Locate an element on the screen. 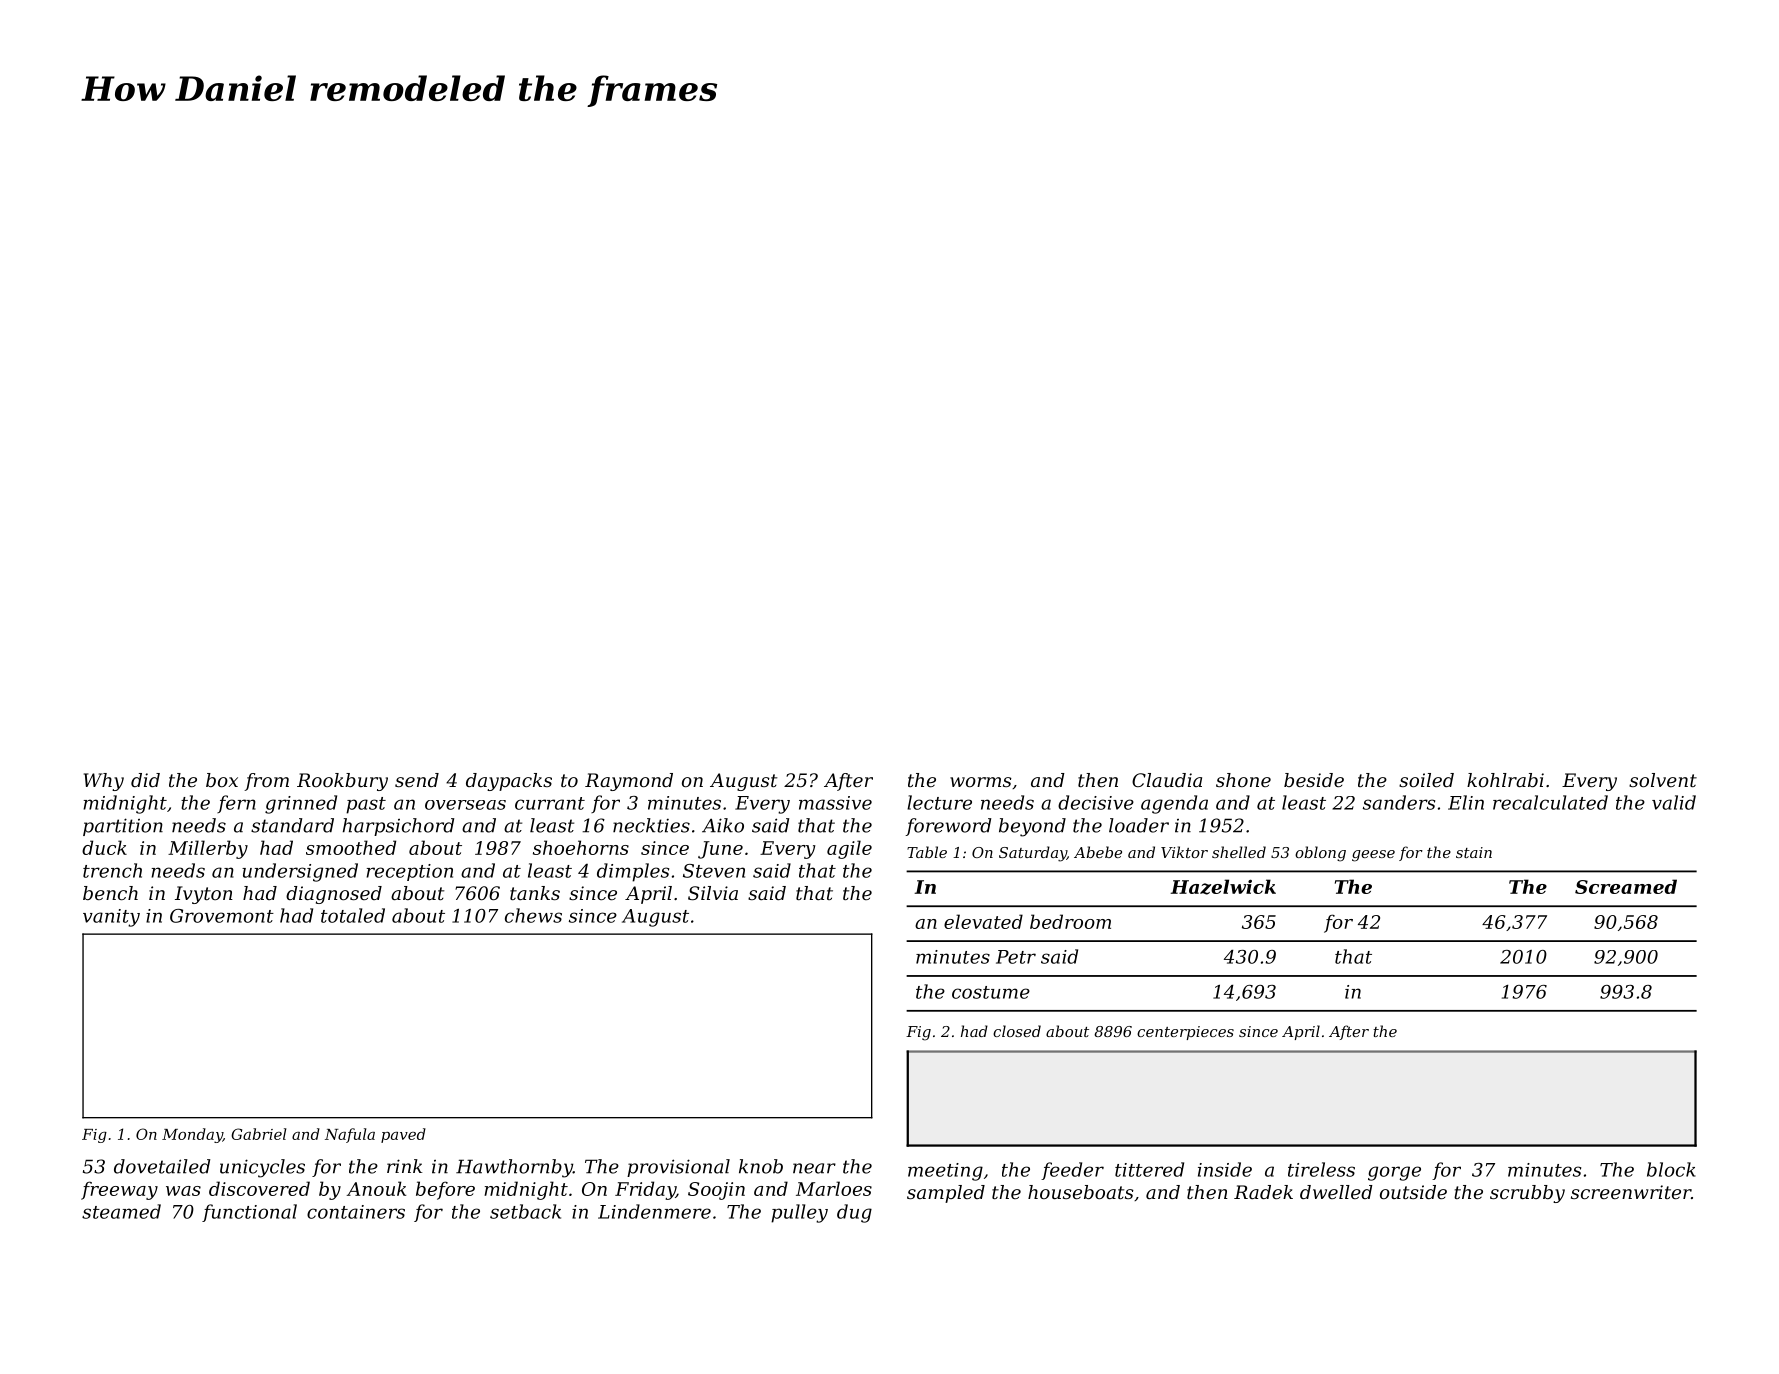  elevated is located at coordinates (983, 921).
